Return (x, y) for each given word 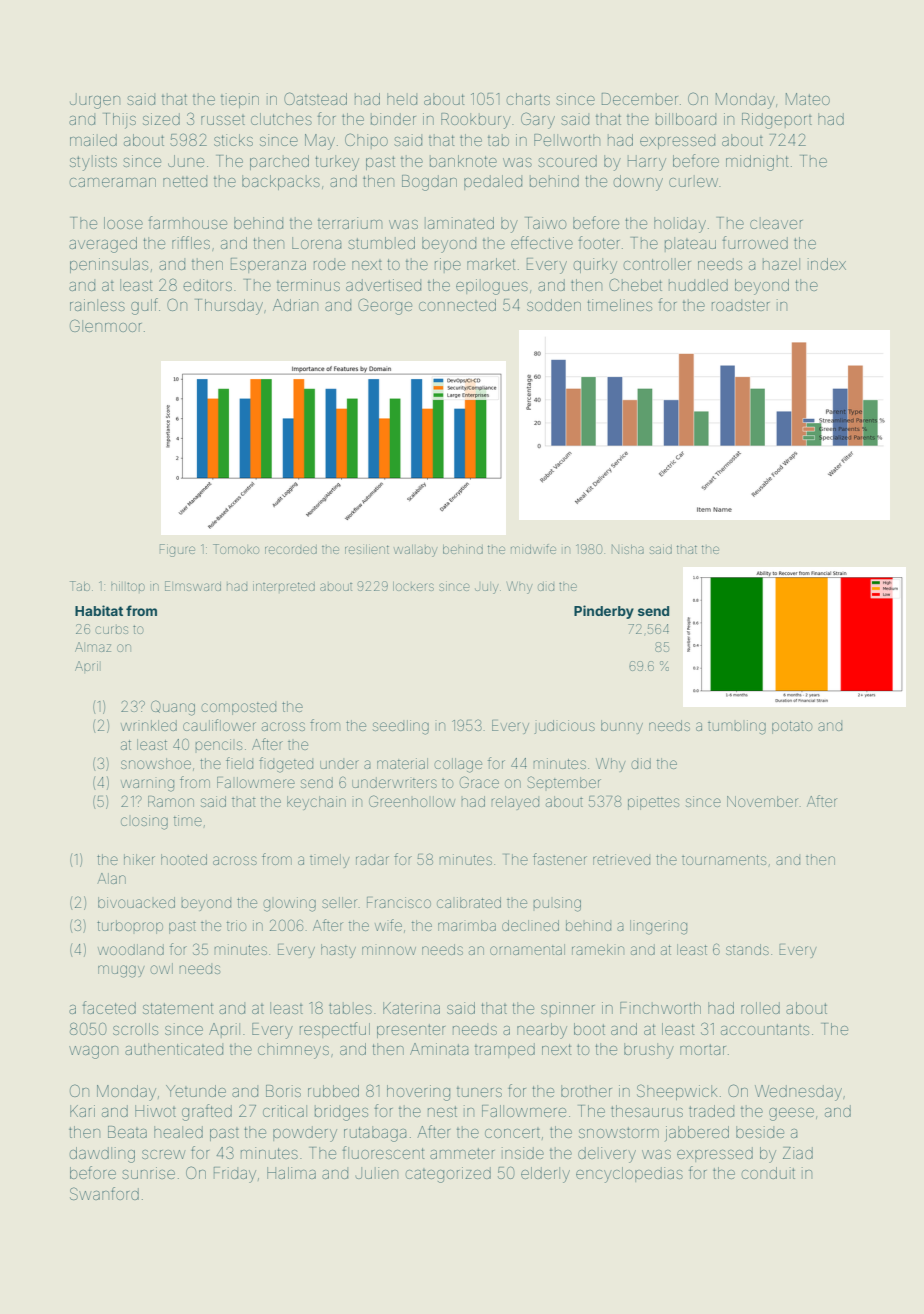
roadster (741, 305)
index (827, 264)
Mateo (808, 99)
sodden (554, 305)
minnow (389, 950)
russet (223, 120)
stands (747, 949)
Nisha (628, 549)
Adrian (295, 305)
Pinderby (604, 612)
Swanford (104, 1193)
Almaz (93, 647)
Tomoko (236, 549)
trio (236, 925)
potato (792, 727)
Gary (538, 120)
